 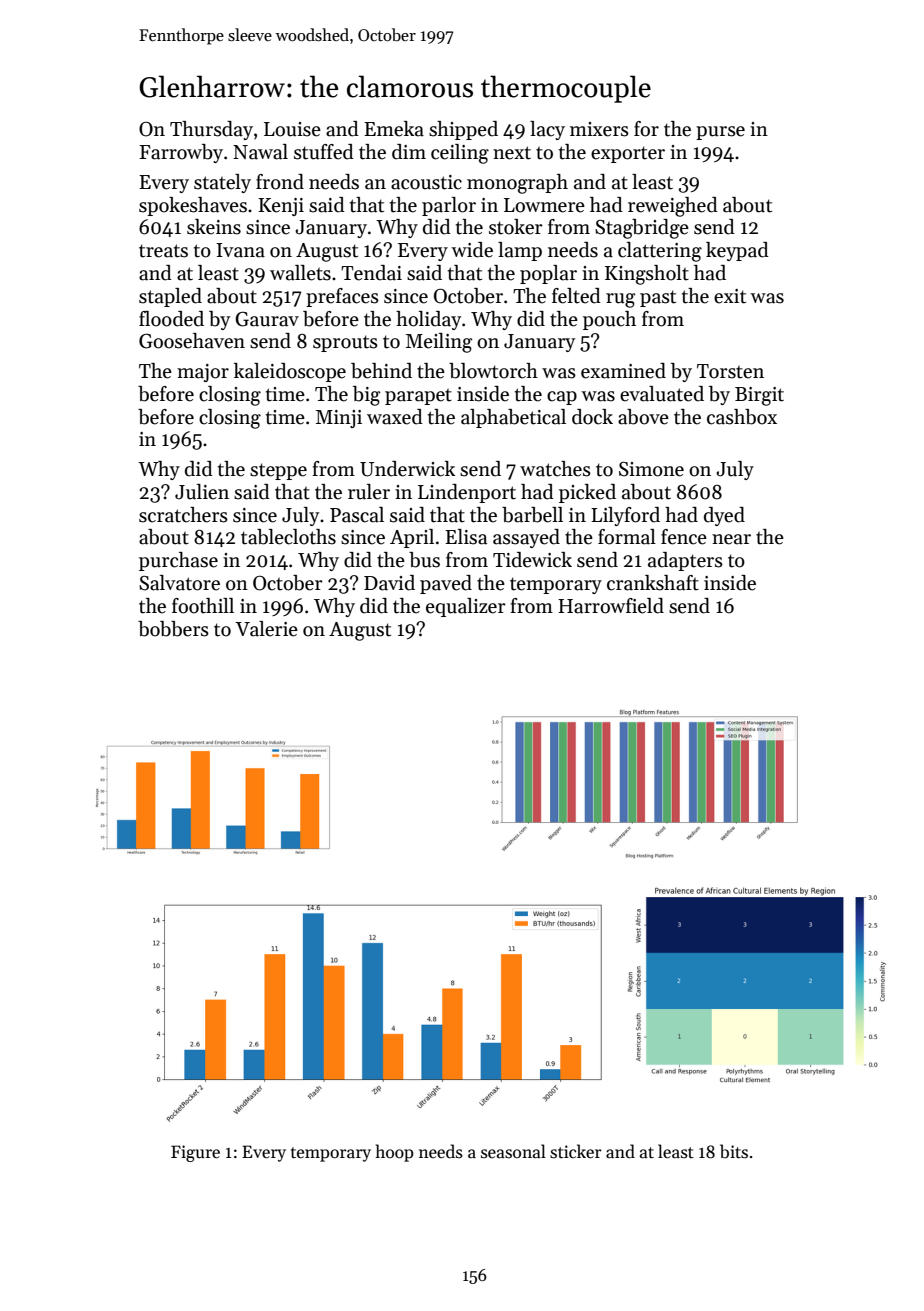 What do you see at coordinates (389, 583) in the screenshot?
I see `David` at bounding box center [389, 583].
